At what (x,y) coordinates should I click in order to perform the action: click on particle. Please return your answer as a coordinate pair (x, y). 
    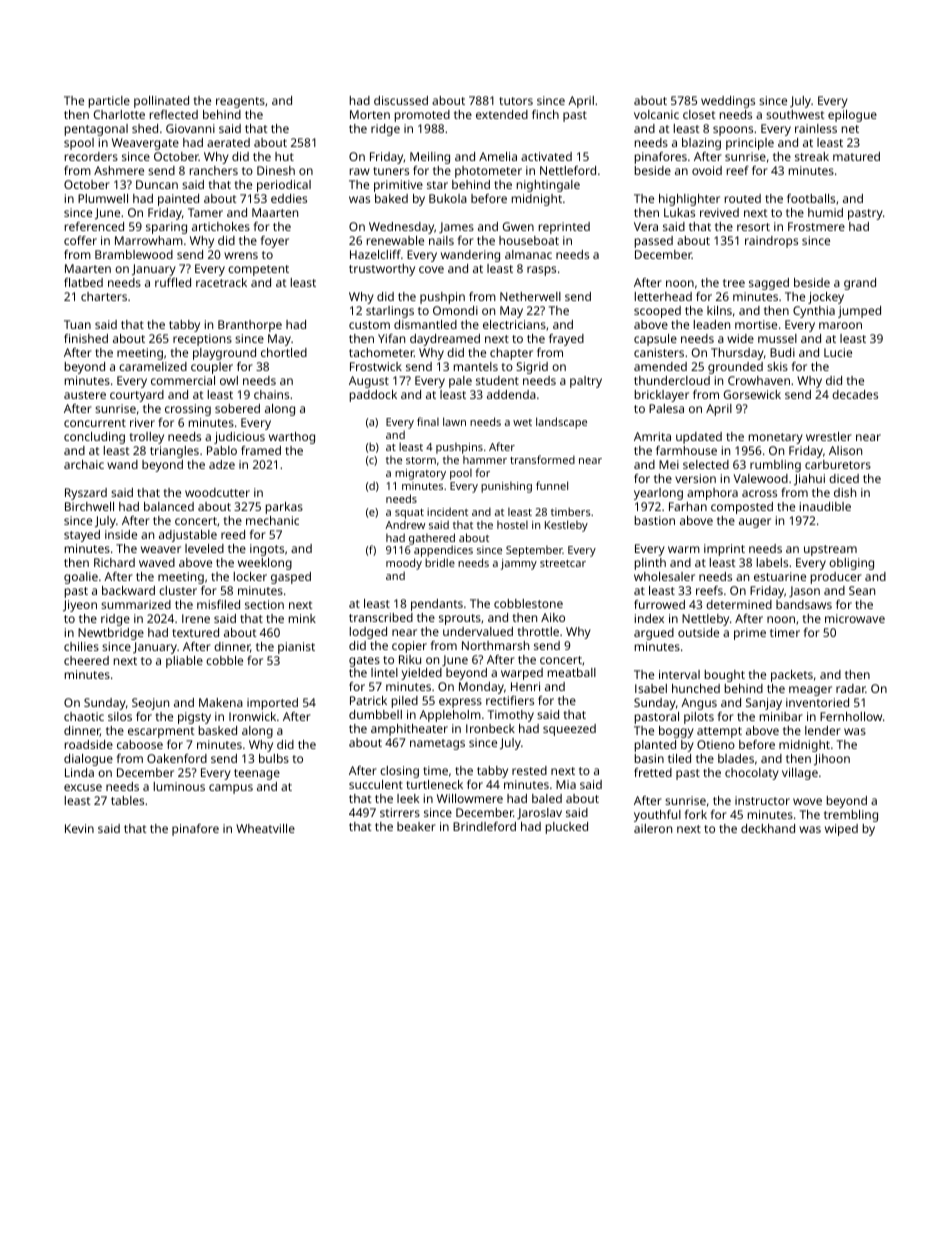
    Looking at the image, I should click on (109, 102).
